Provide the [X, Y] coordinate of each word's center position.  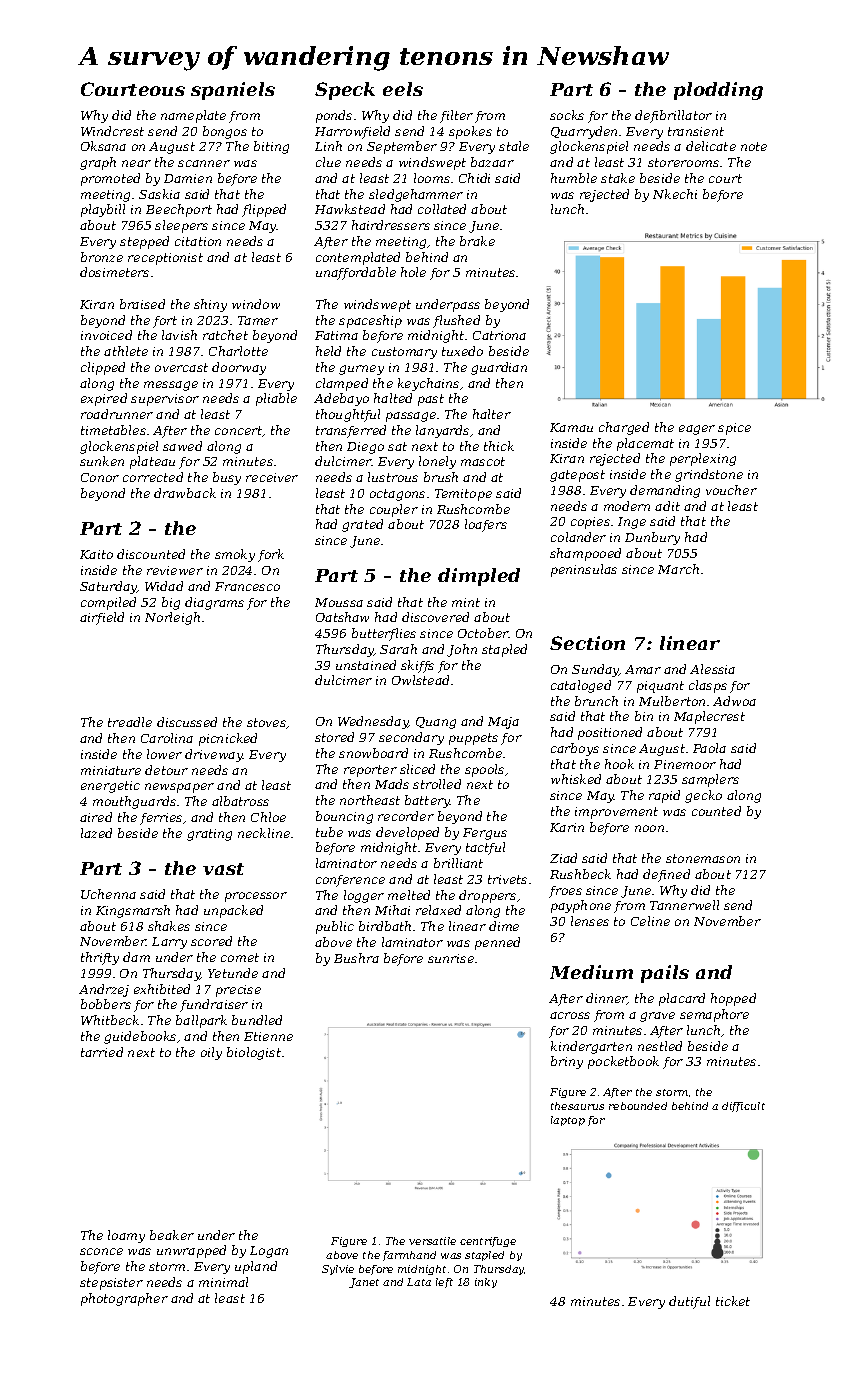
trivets [507, 879]
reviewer [175, 570]
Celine [650, 921]
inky [486, 1283]
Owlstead [420, 680]
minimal [223, 1282]
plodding [718, 91]
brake [477, 241]
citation [198, 241]
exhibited [162, 989]
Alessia [712, 669]
